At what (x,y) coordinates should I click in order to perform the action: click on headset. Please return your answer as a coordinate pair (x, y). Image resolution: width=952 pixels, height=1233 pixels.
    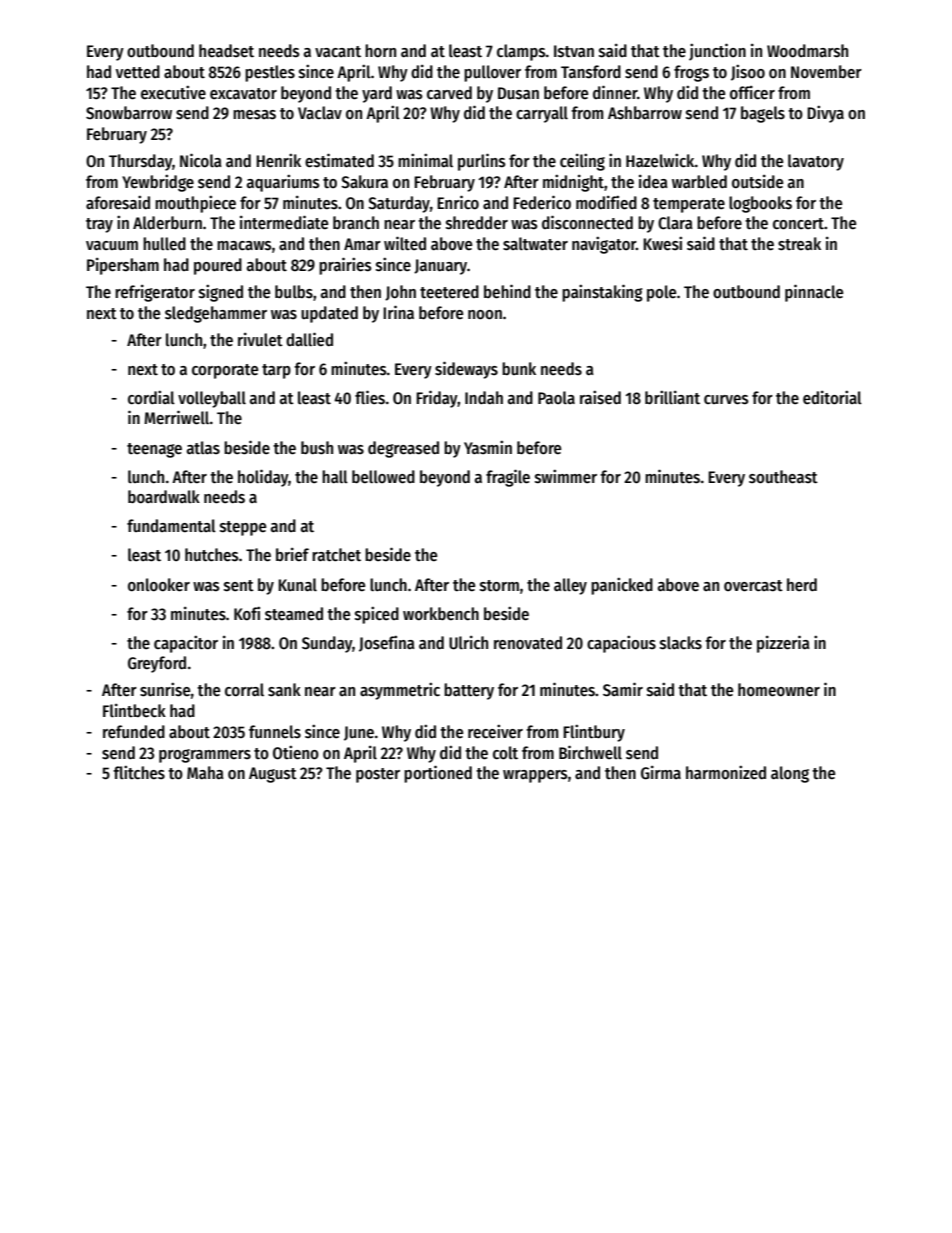
    Looking at the image, I should click on (226, 51).
